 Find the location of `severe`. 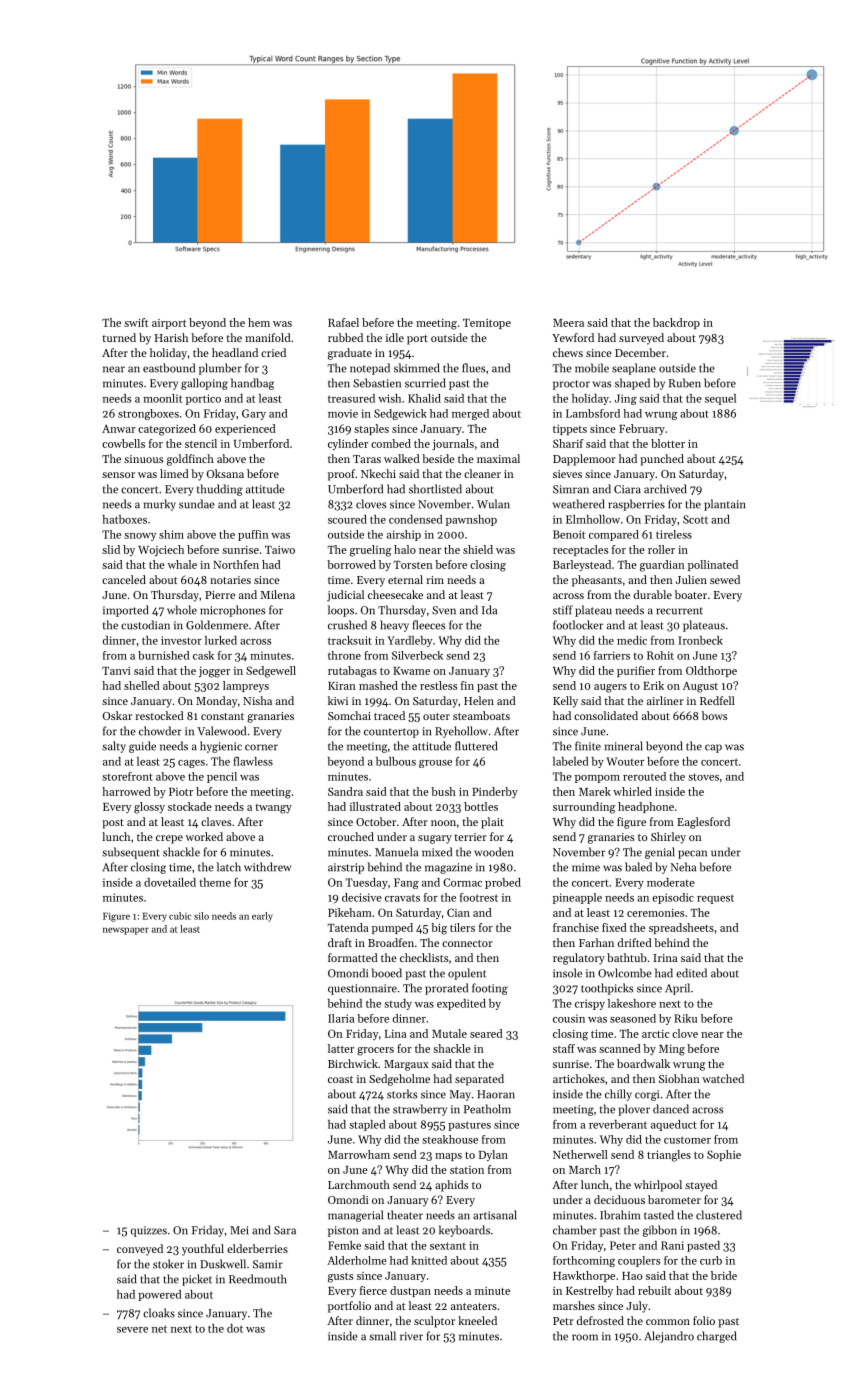

severe is located at coordinates (132, 1330).
